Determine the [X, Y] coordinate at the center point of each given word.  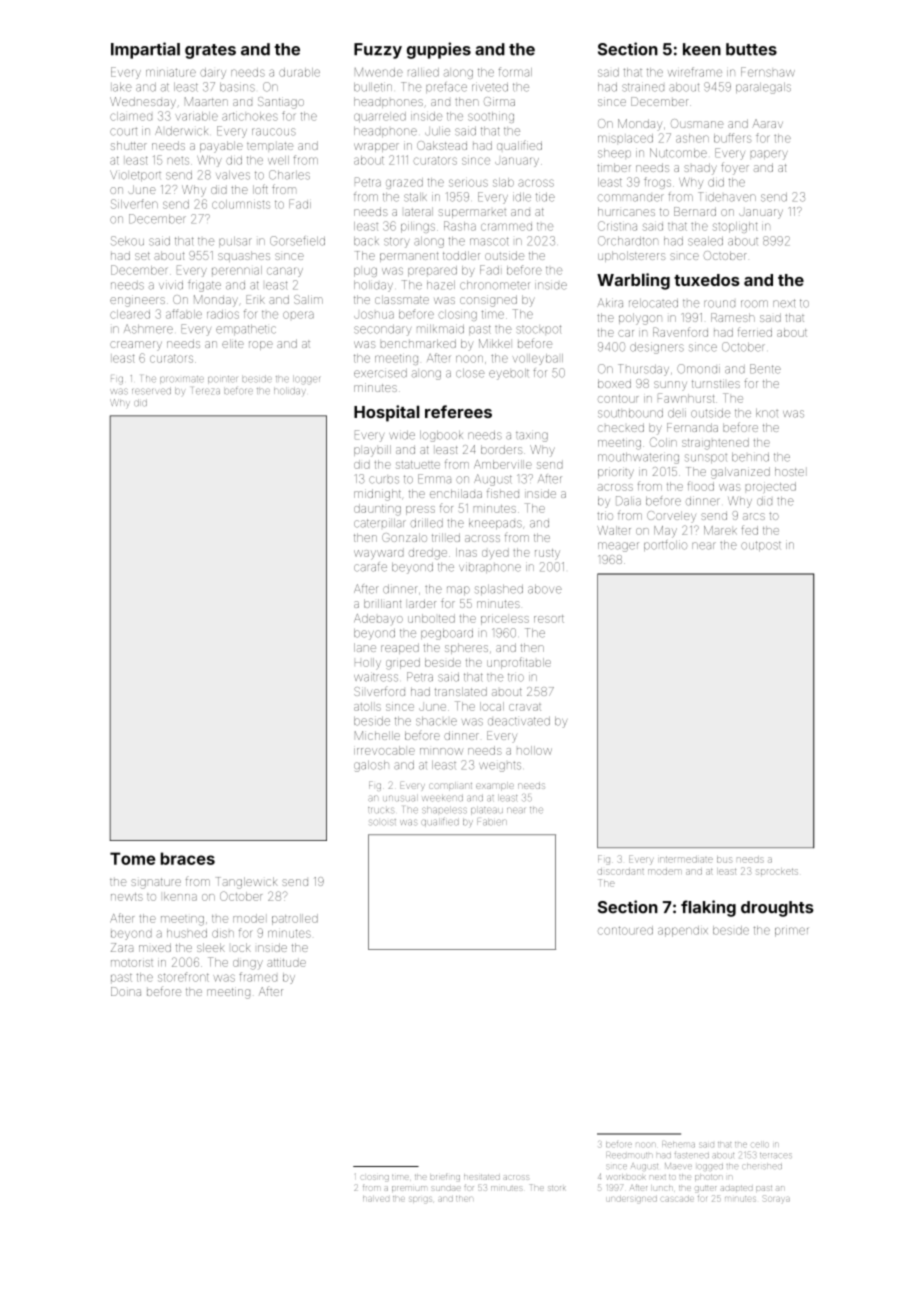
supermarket [472, 213]
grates [210, 51]
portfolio [665, 545]
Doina [126, 991]
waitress [376, 677]
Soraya [776, 1198]
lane [365, 647]
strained [643, 87]
